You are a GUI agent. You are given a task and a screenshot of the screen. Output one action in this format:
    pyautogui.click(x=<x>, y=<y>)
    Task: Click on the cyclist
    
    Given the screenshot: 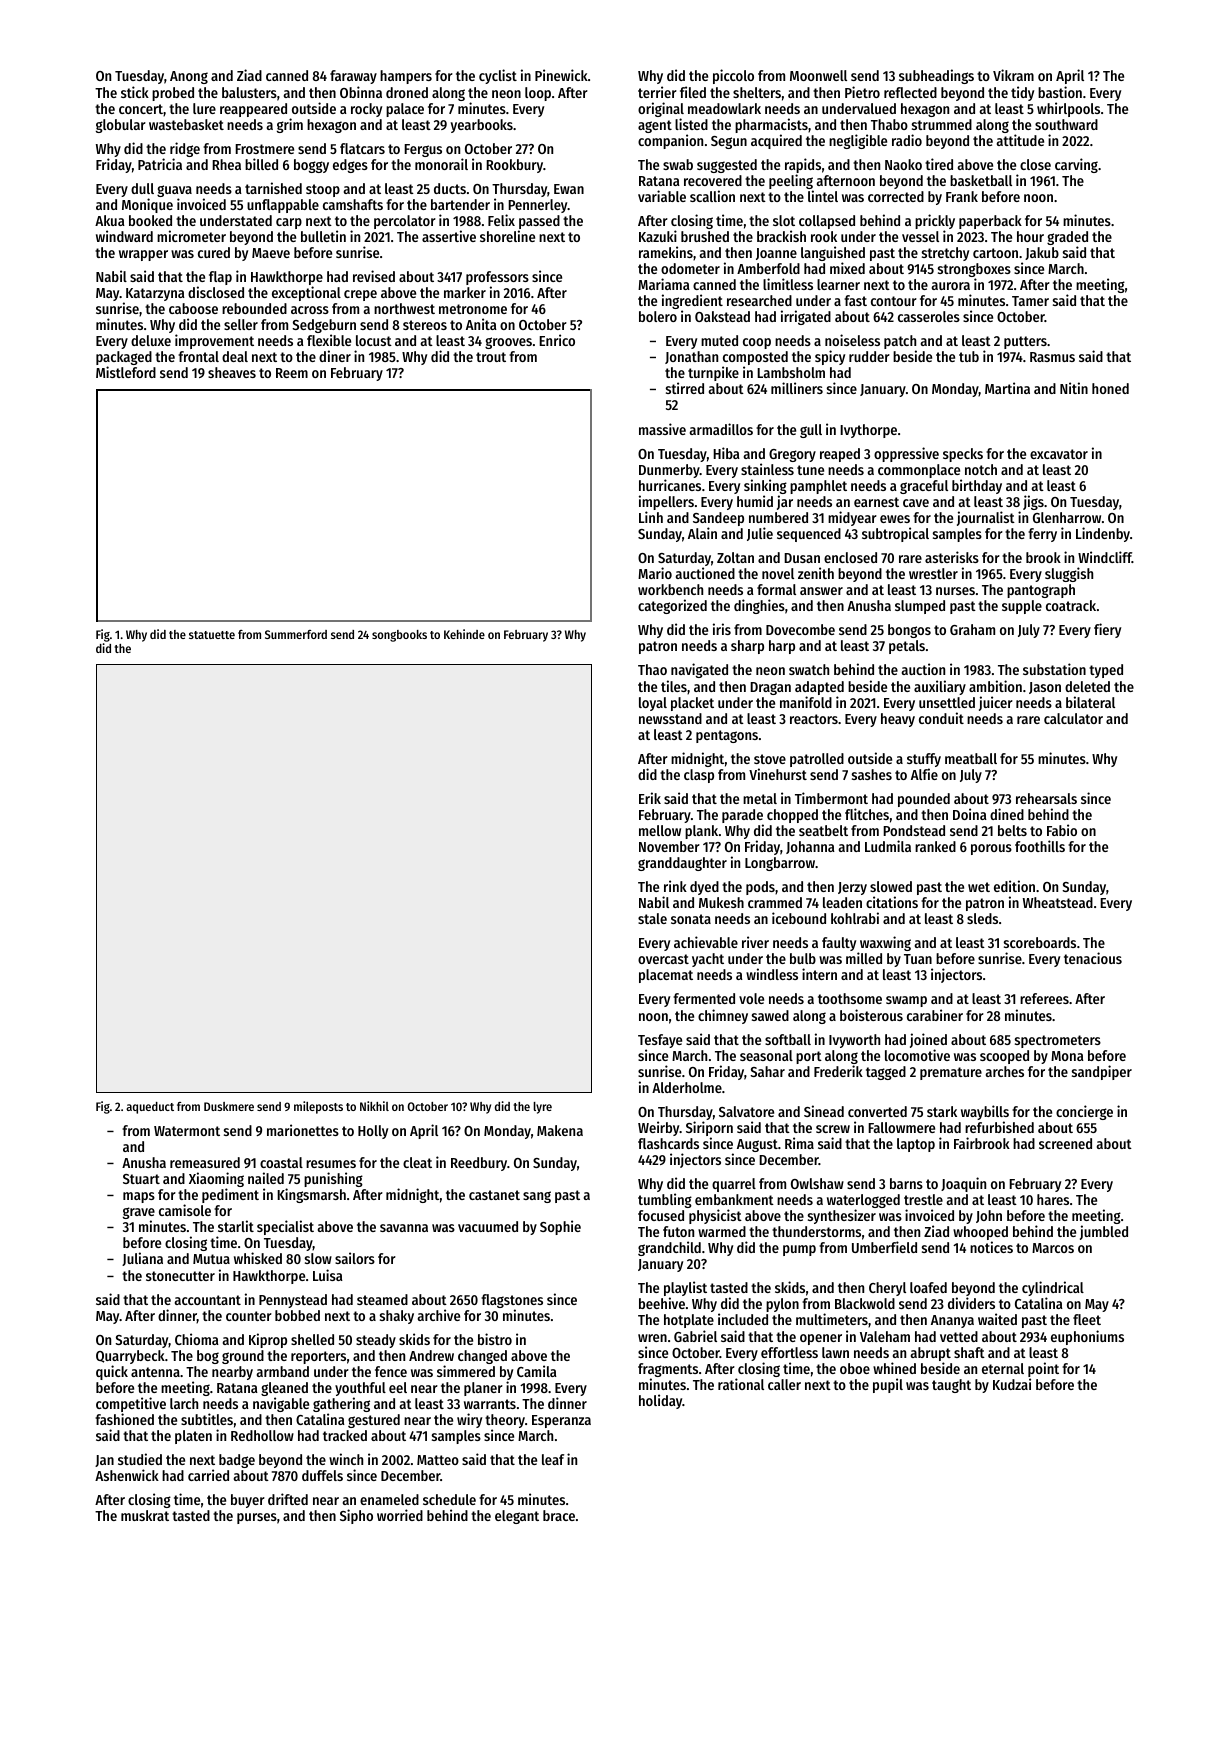 What is the action you would take?
    pyautogui.click(x=498, y=76)
